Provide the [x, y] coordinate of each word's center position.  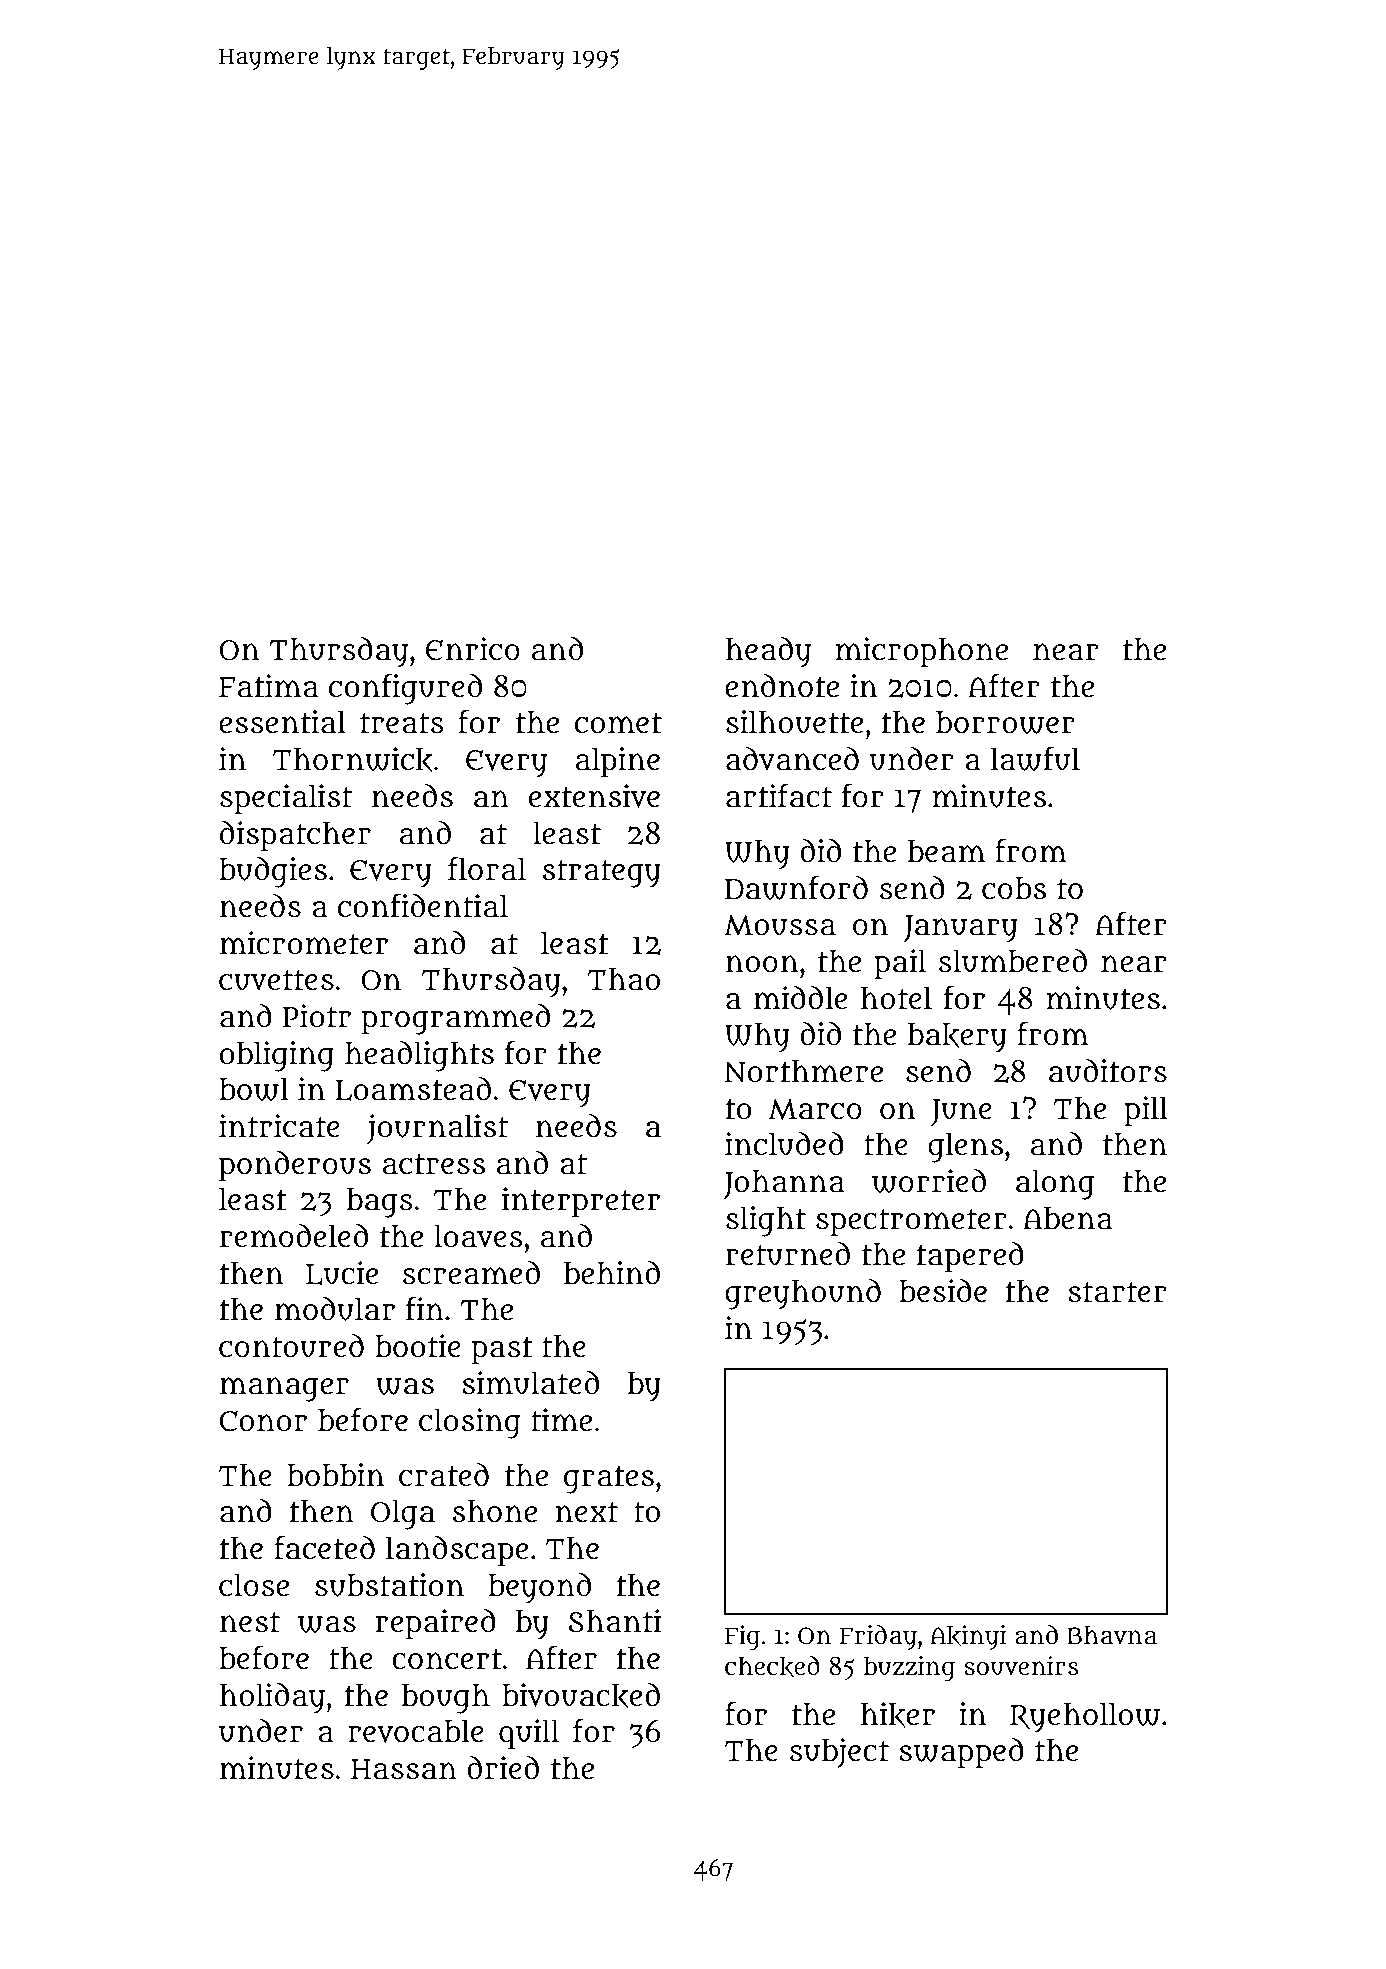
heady [768, 652]
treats [402, 723]
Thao [624, 979]
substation [389, 1585]
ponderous [295, 1166]
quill [529, 1734]
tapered [970, 1257]
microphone [921, 652]
